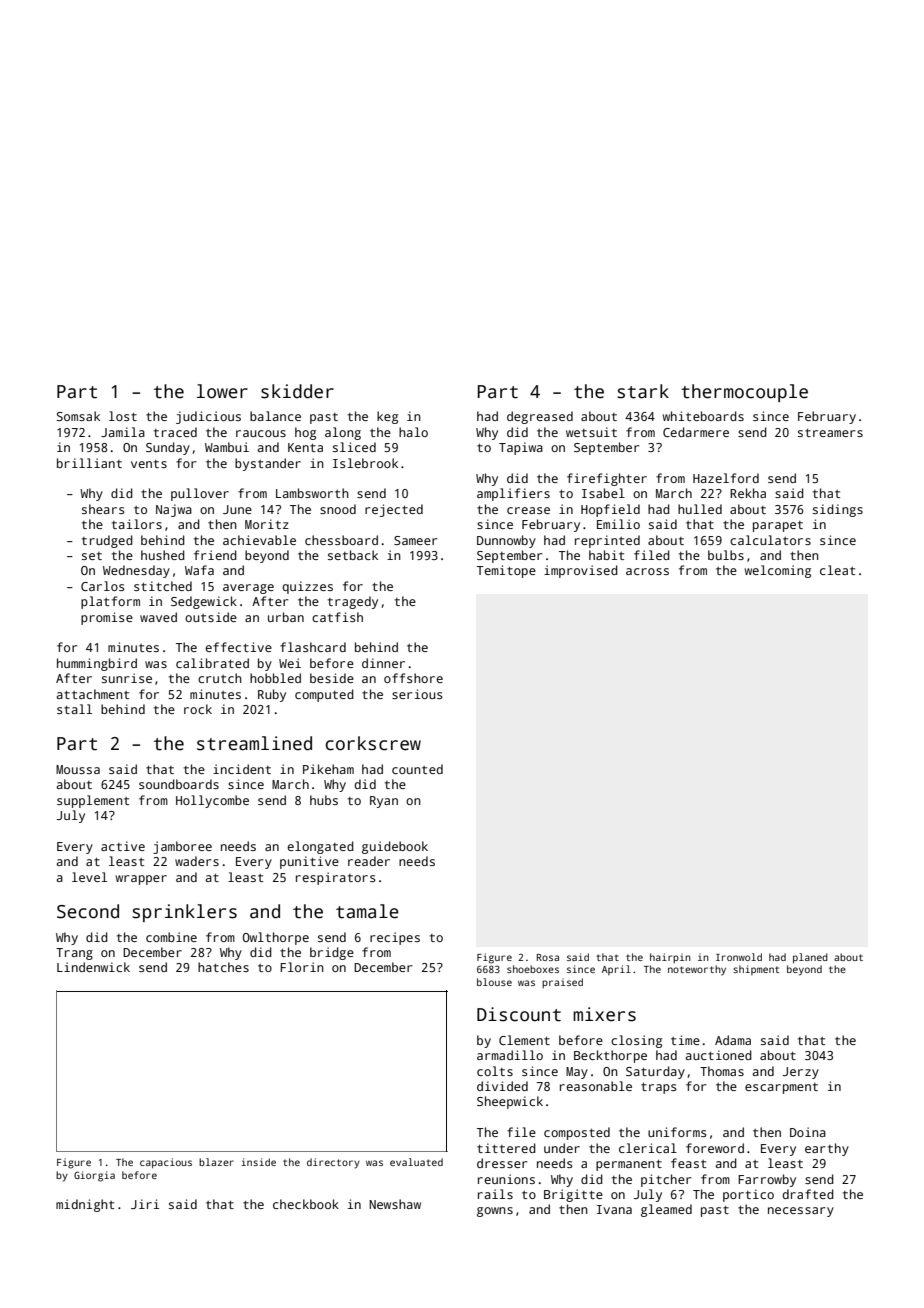 The image size is (924, 1308). Describe the element at coordinates (417, 694) in the screenshot. I see `serious` at that location.
